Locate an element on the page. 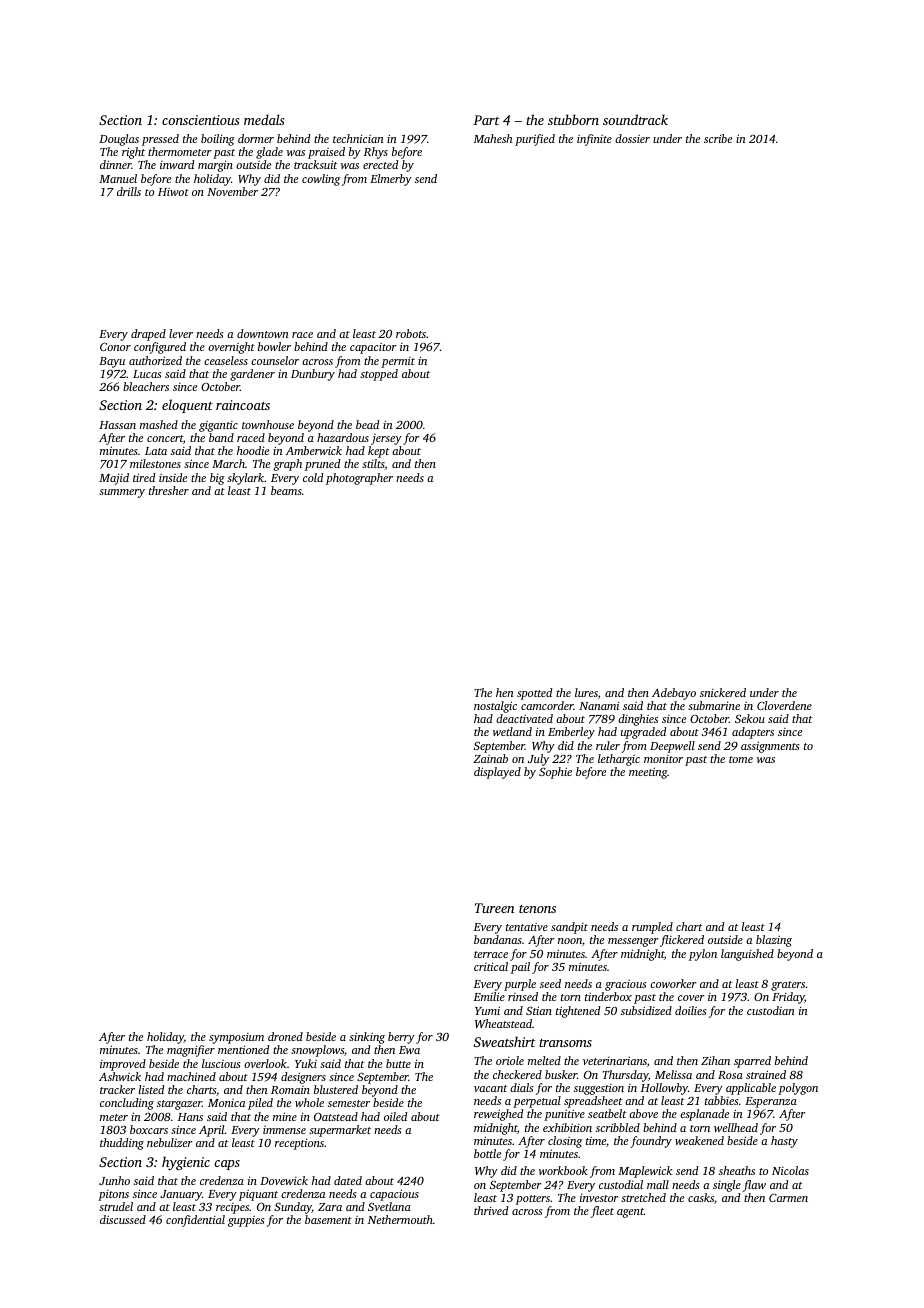 The height and width of the image is (1308, 924). drills is located at coordinates (129, 191).
